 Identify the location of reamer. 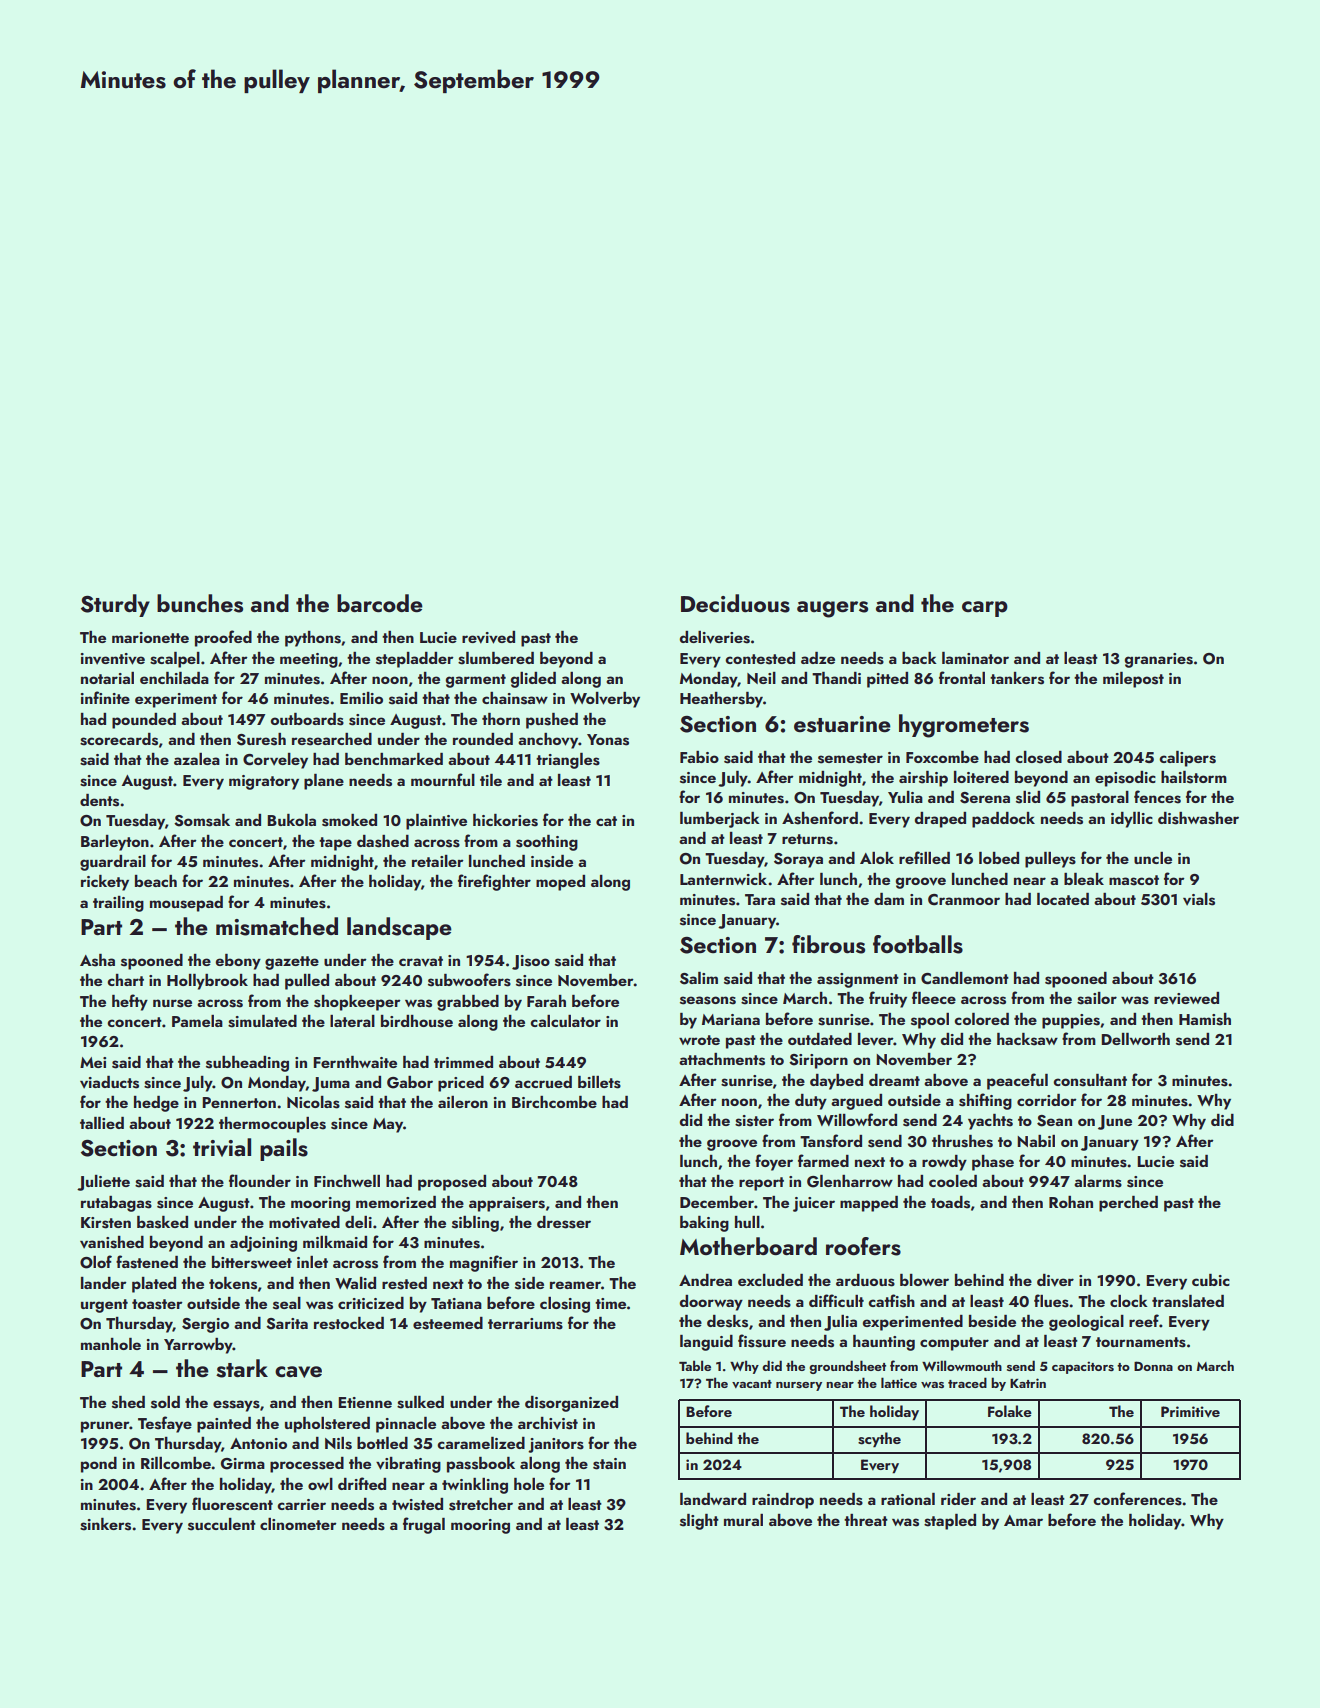
(575, 1285).
